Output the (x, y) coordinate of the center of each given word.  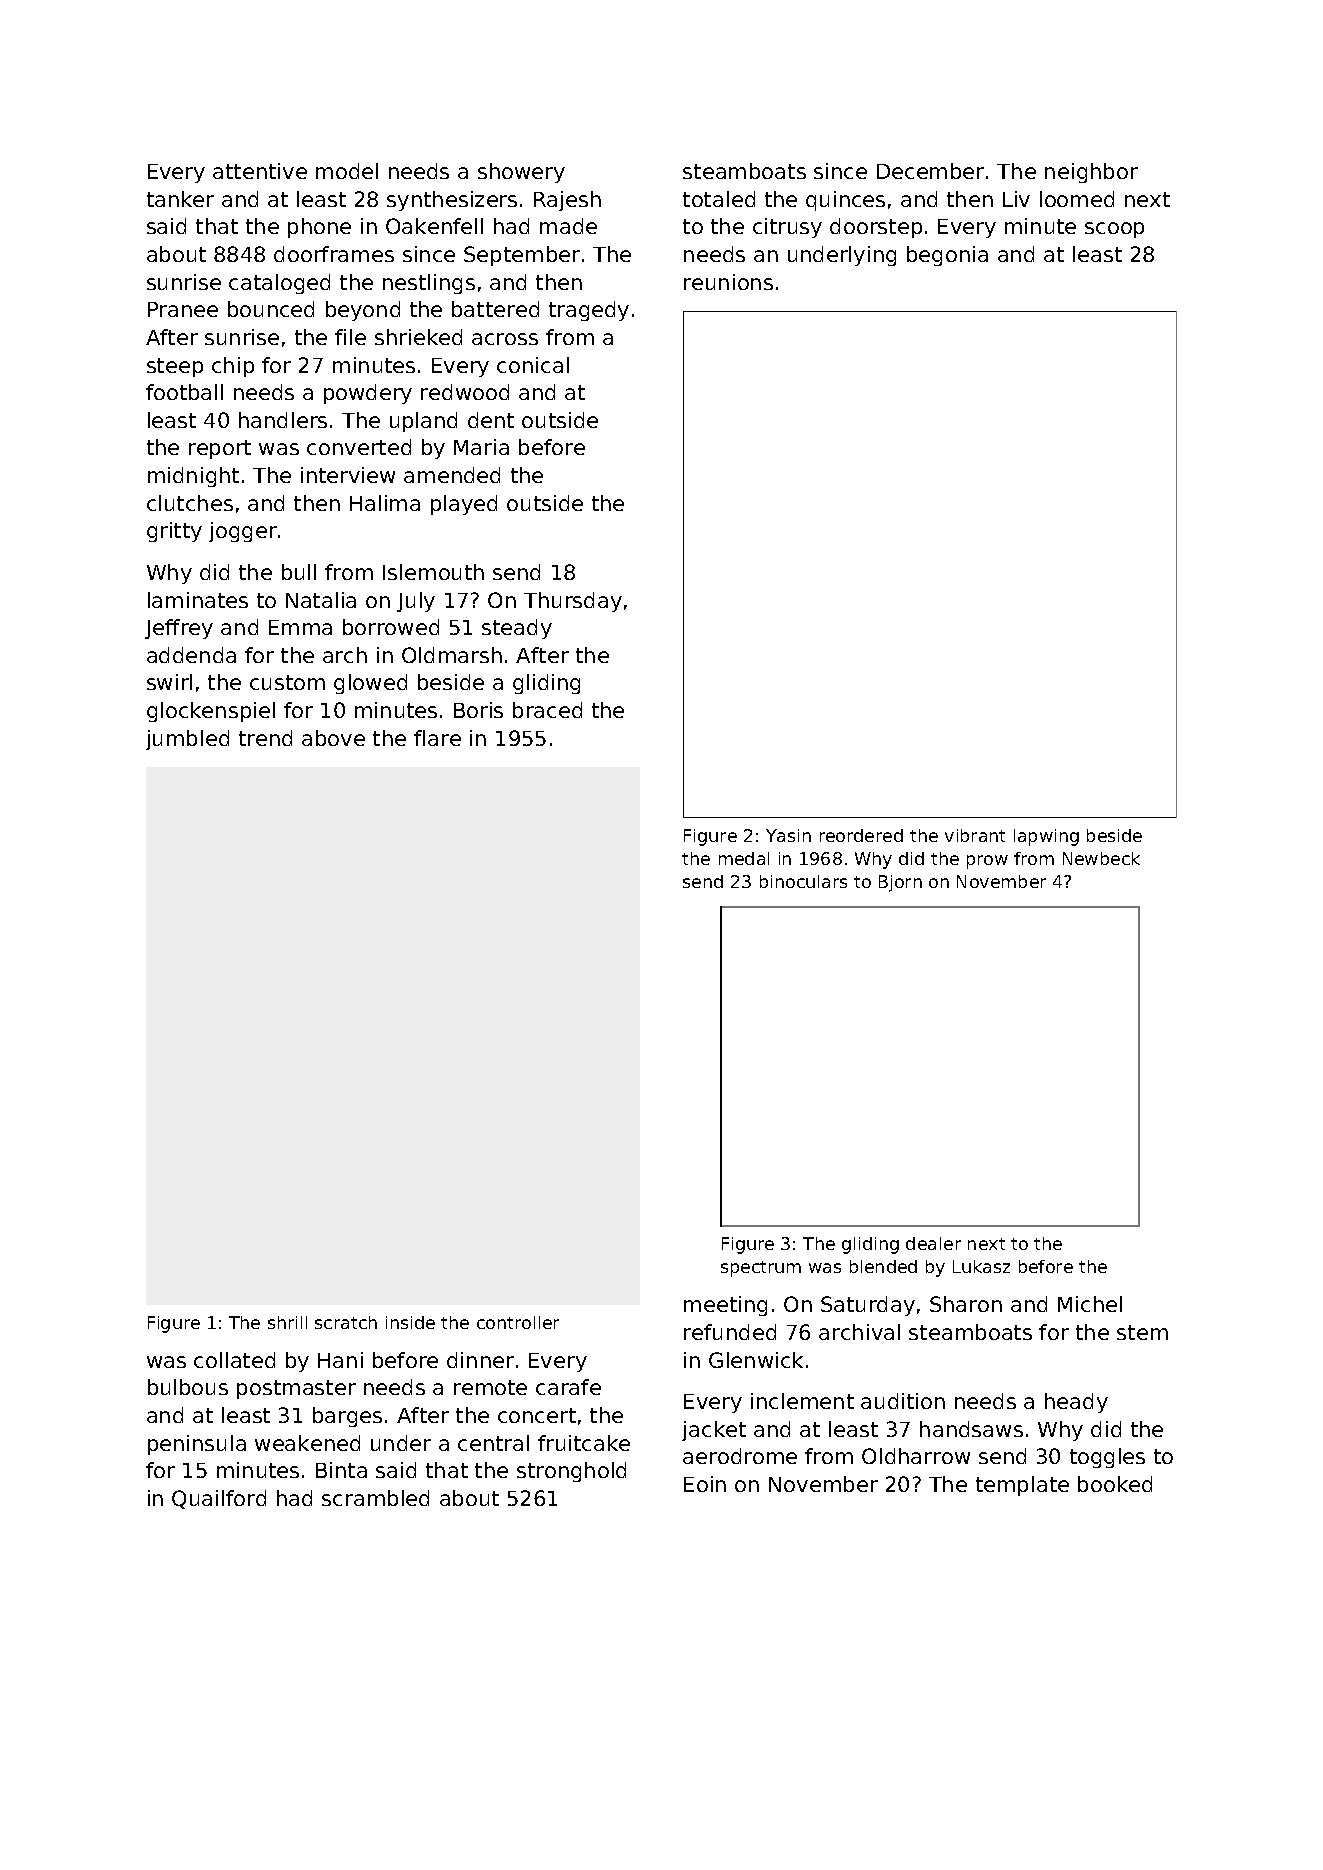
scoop (1114, 230)
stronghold (571, 1472)
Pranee (183, 309)
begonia (947, 256)
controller (518, 1322)
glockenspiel (211, 712)
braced (547, 710)
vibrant (975, 835)
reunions (728, 282)
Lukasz (981, 1266)
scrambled (375, 1498)
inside (410, 1322)
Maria (481, 447)
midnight (193, 477)
